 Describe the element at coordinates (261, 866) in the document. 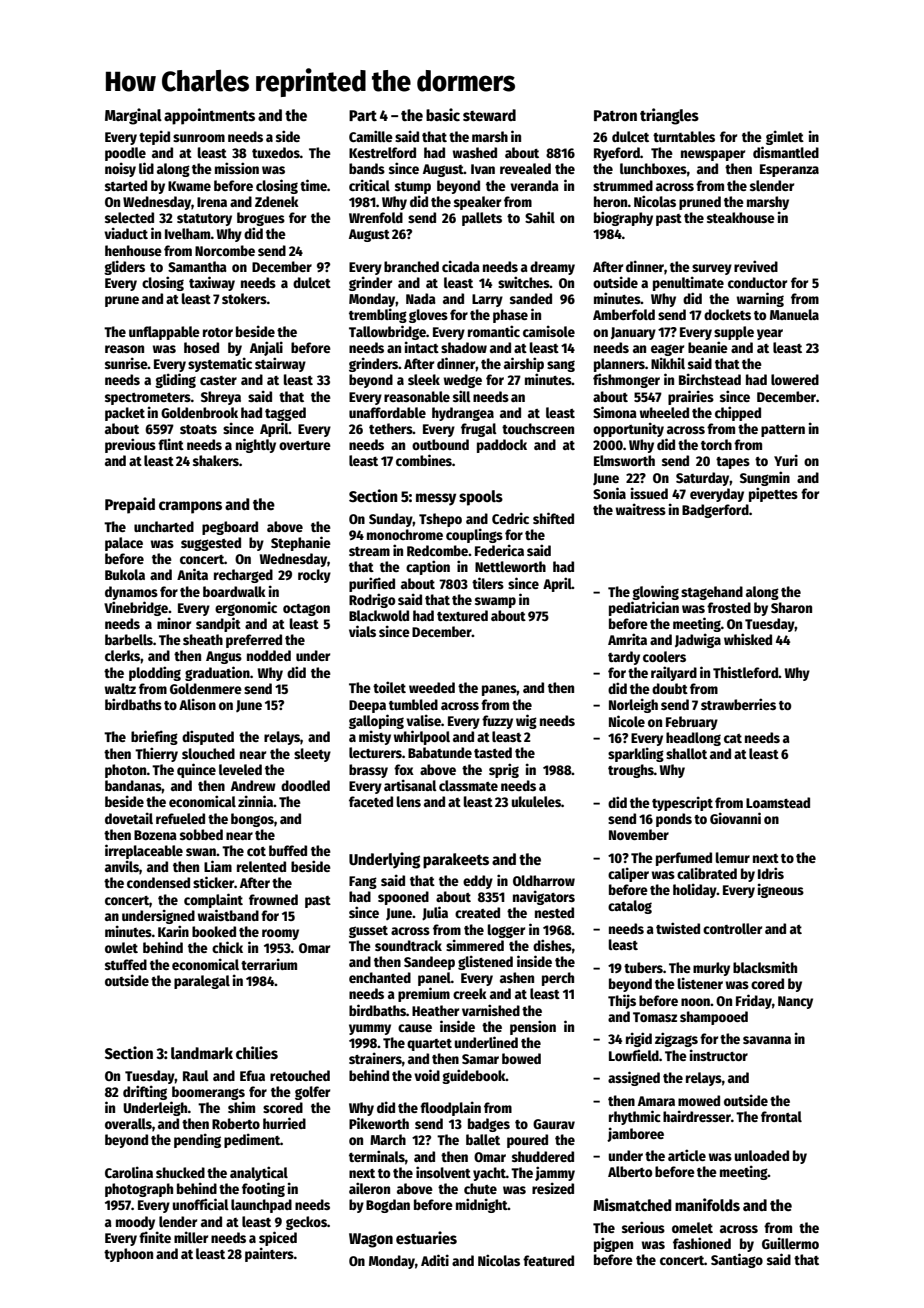

I see `relented` at that location.
